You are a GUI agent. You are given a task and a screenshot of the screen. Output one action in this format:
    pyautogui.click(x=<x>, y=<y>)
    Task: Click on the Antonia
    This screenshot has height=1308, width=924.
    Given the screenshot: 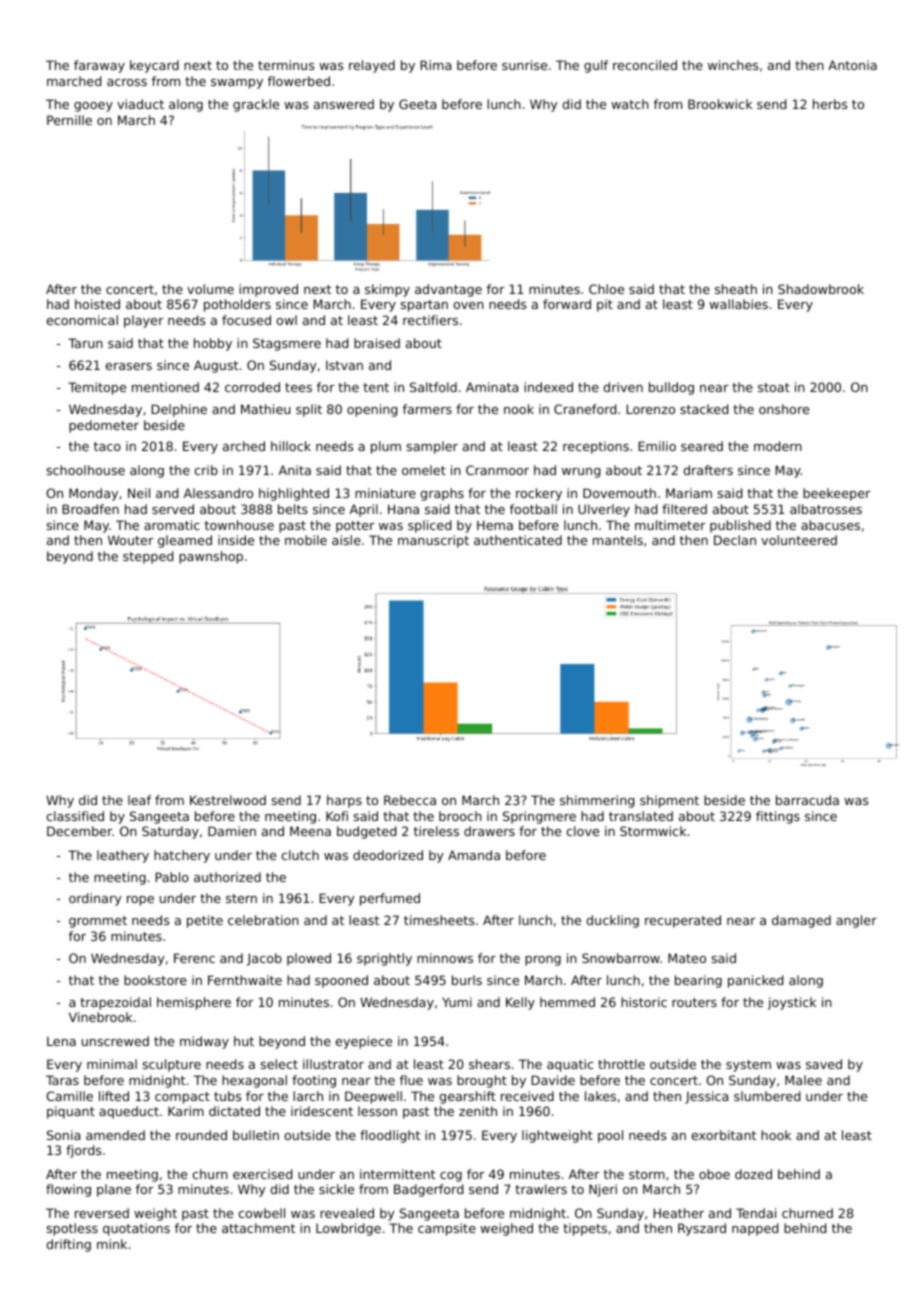 What is the action you would take?
    pyautogui.click(x=852, y=65)
